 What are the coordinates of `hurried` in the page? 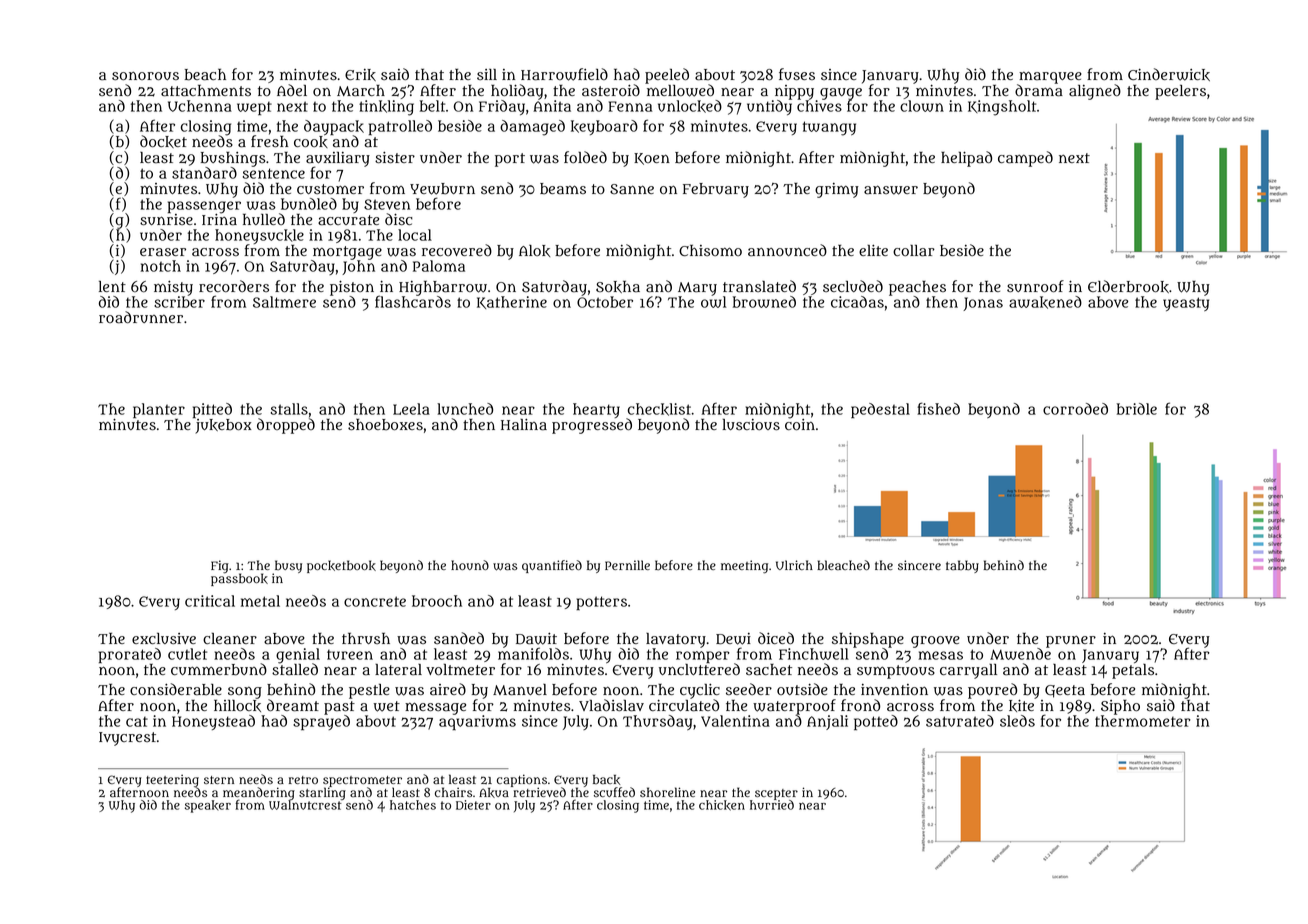 It's located at (772, 805).
